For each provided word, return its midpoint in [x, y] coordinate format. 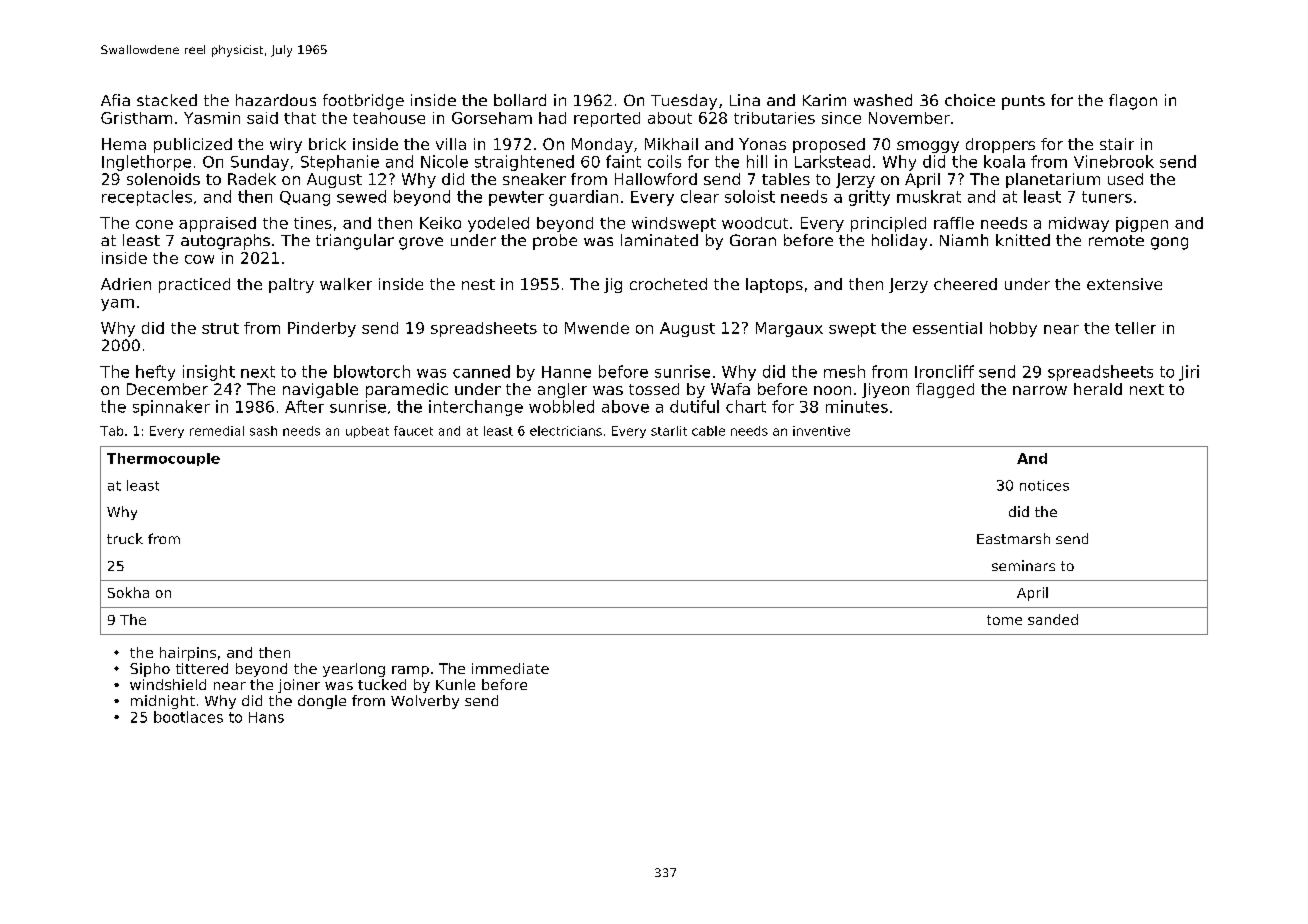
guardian [583, 198]
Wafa [730, 389]
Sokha [128, 592]
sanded [1053, 619]
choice [970, 100]
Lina [745, 100]
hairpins [188, 654]
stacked [167, 100]
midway [1079, 224]
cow [199, 259]
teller [1135, 328]
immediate [510, 668]
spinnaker [171, 408]
